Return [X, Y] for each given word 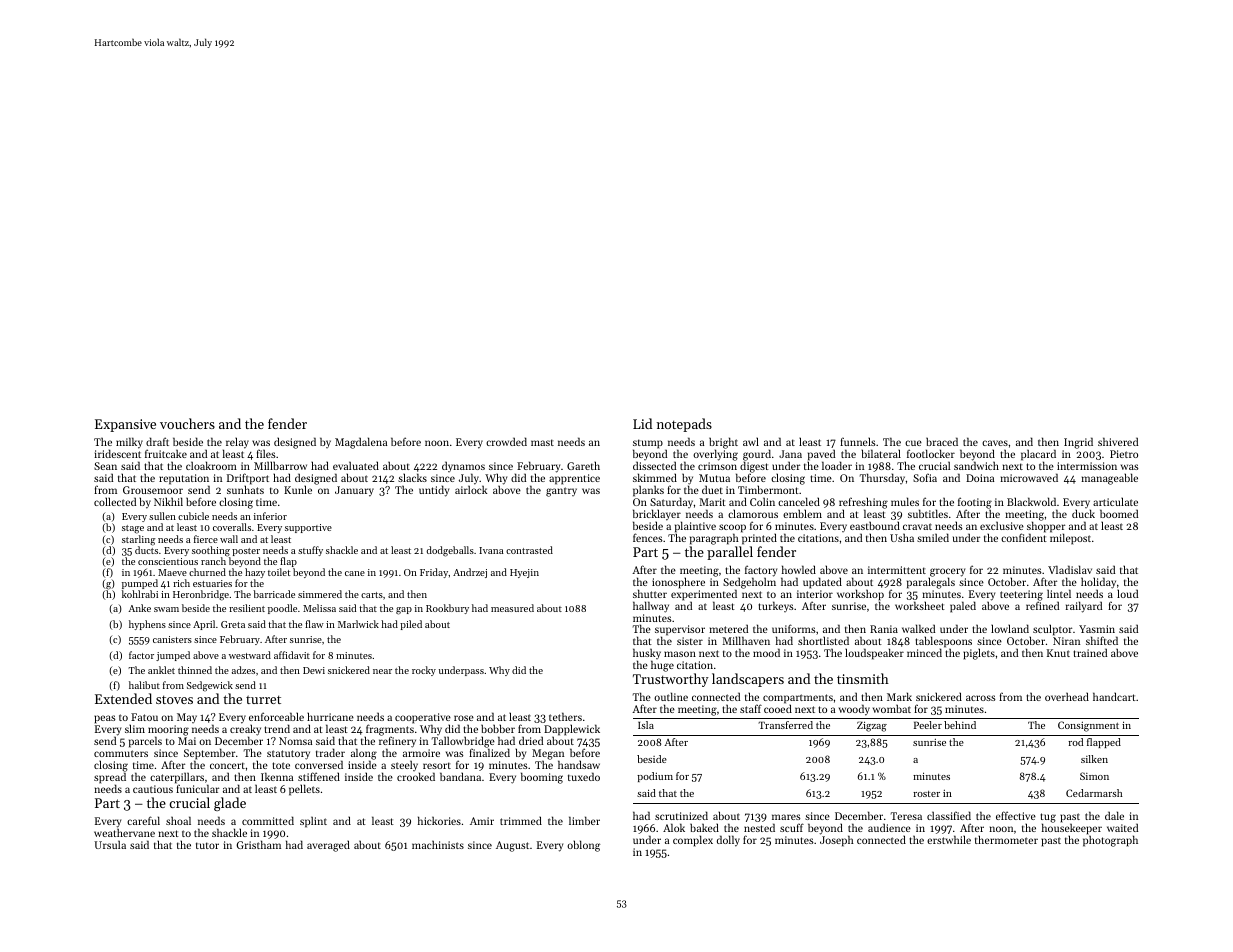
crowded [506, 441]
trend [277, 728]
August [512, 846]
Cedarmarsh [1094, 793]
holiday [1098, 583]
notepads [684, 425]
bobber [498, 728]
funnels [858, 441]
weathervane [124, 833]
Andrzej [470, 573]
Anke [139, 608]
